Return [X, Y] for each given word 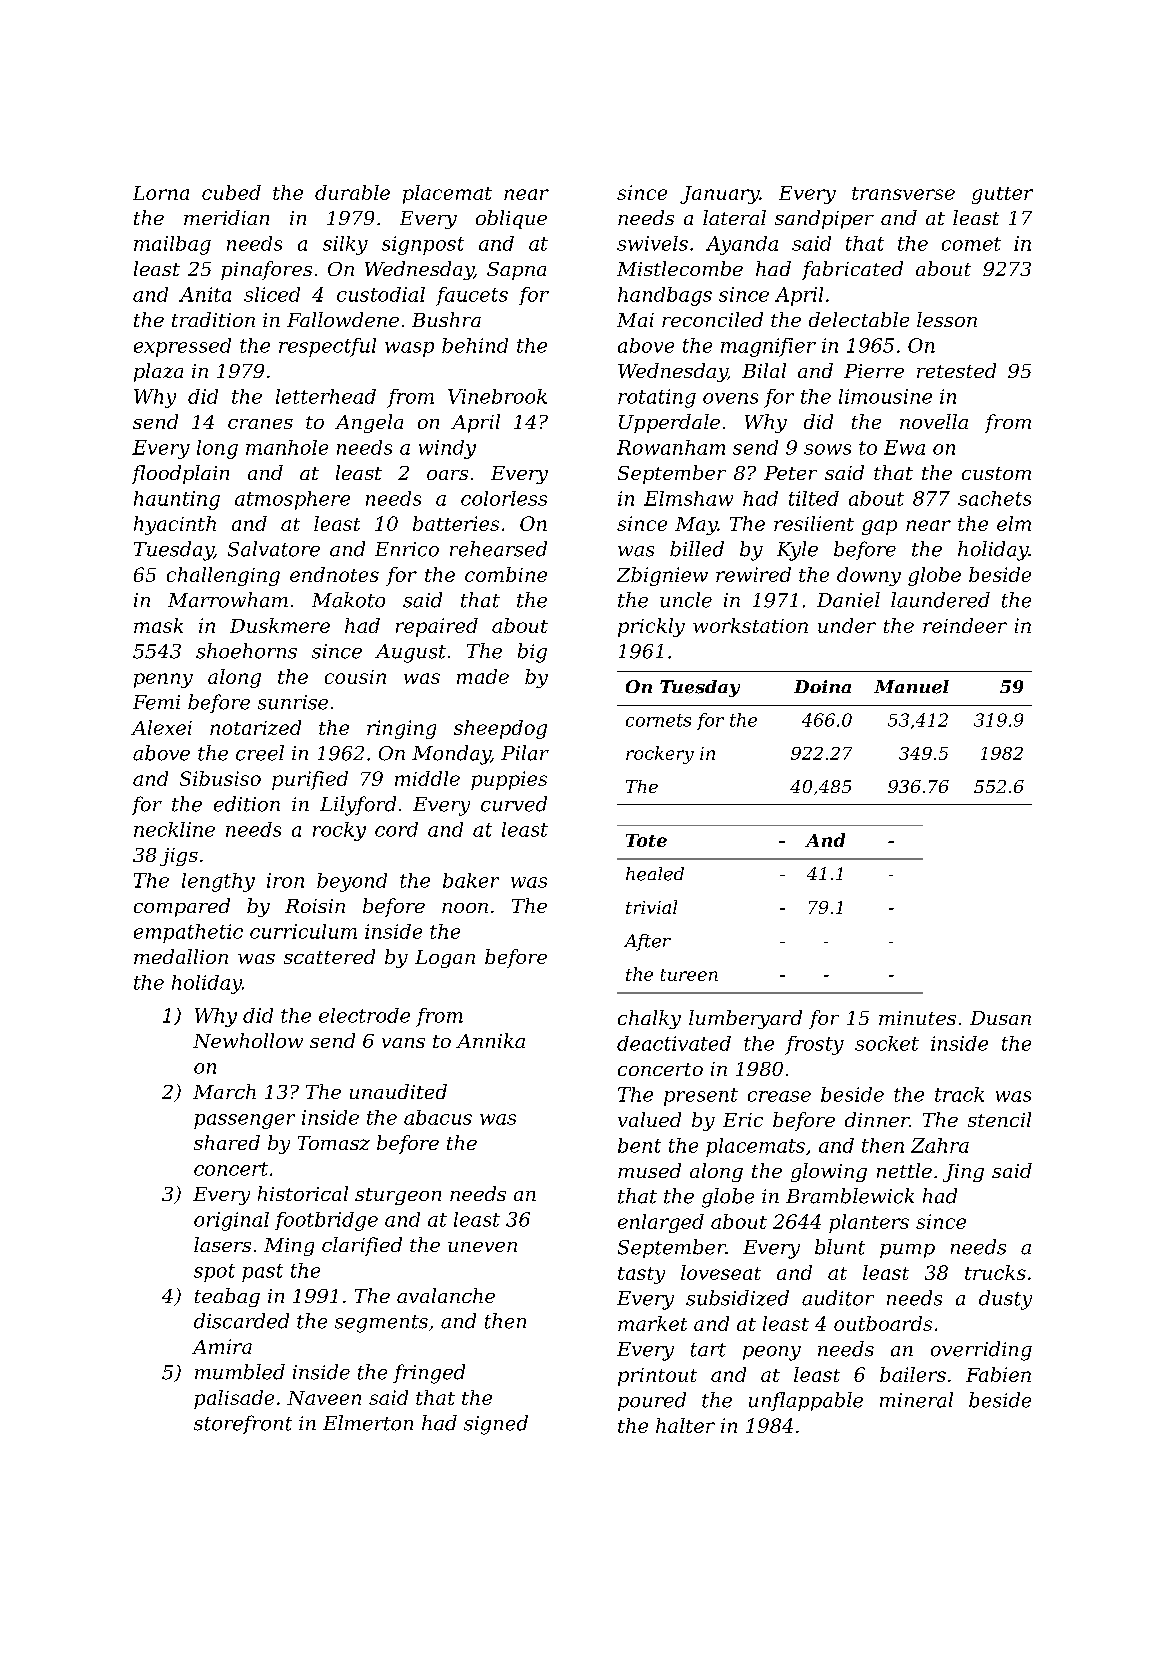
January [720, 195]
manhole [287, 447]
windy [447, 449]
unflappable [806, 1401]
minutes [917, 1018]
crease [779, 1096]
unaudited [398, 1091]
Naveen [324, 1398]
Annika [490, 1040]
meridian [226, 217]
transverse [903, 193]
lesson [947, 319]
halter [685, 1425]
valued [649, 1119]
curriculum [303, 931]
